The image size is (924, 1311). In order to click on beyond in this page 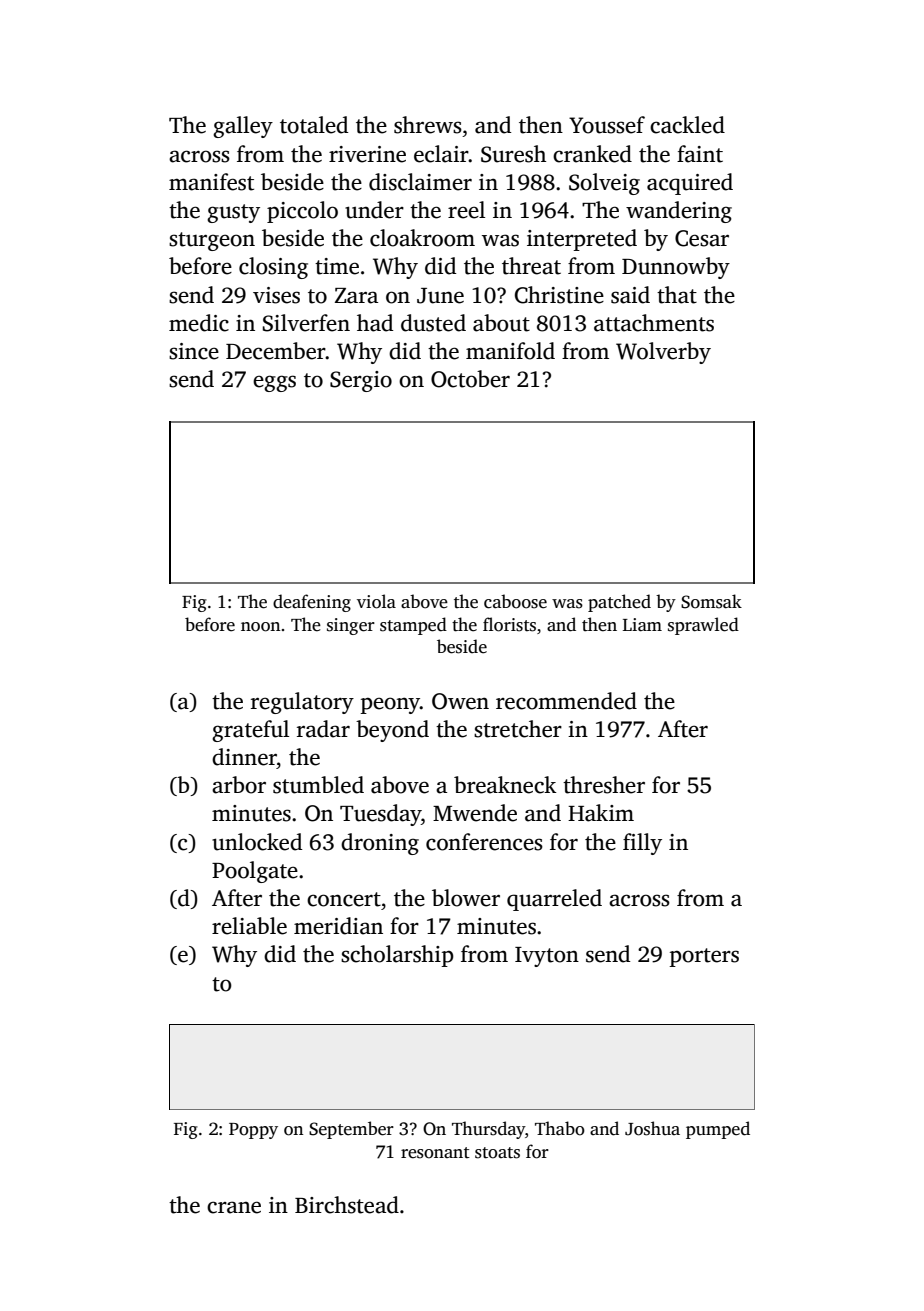, I will do `click(392, 731)`.
